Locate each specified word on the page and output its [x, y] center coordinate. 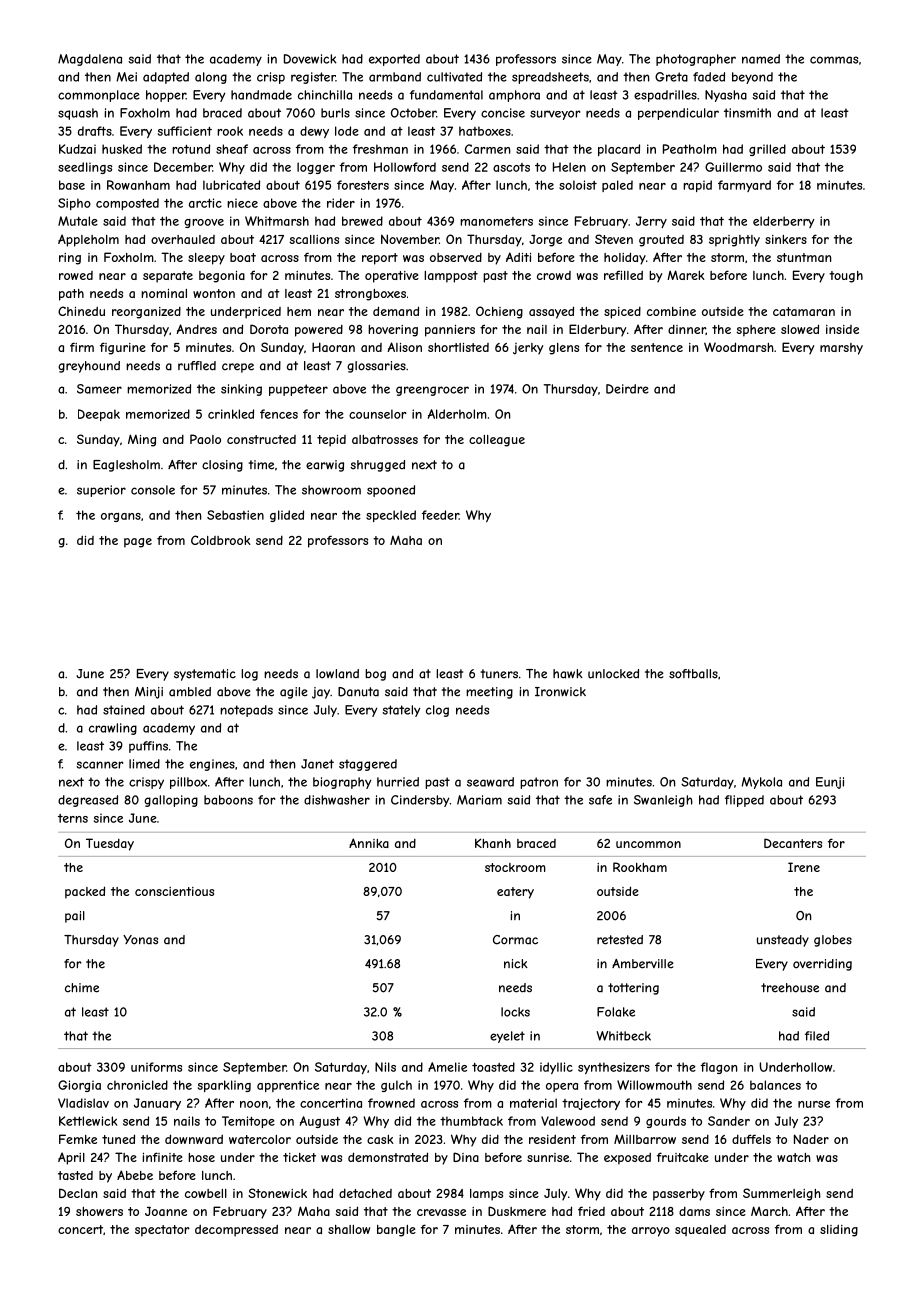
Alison [404, 347]
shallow [349, 1229]
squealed [700, 1230]
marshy [841, 349]
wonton [214, 293]
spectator [162, 1231]
